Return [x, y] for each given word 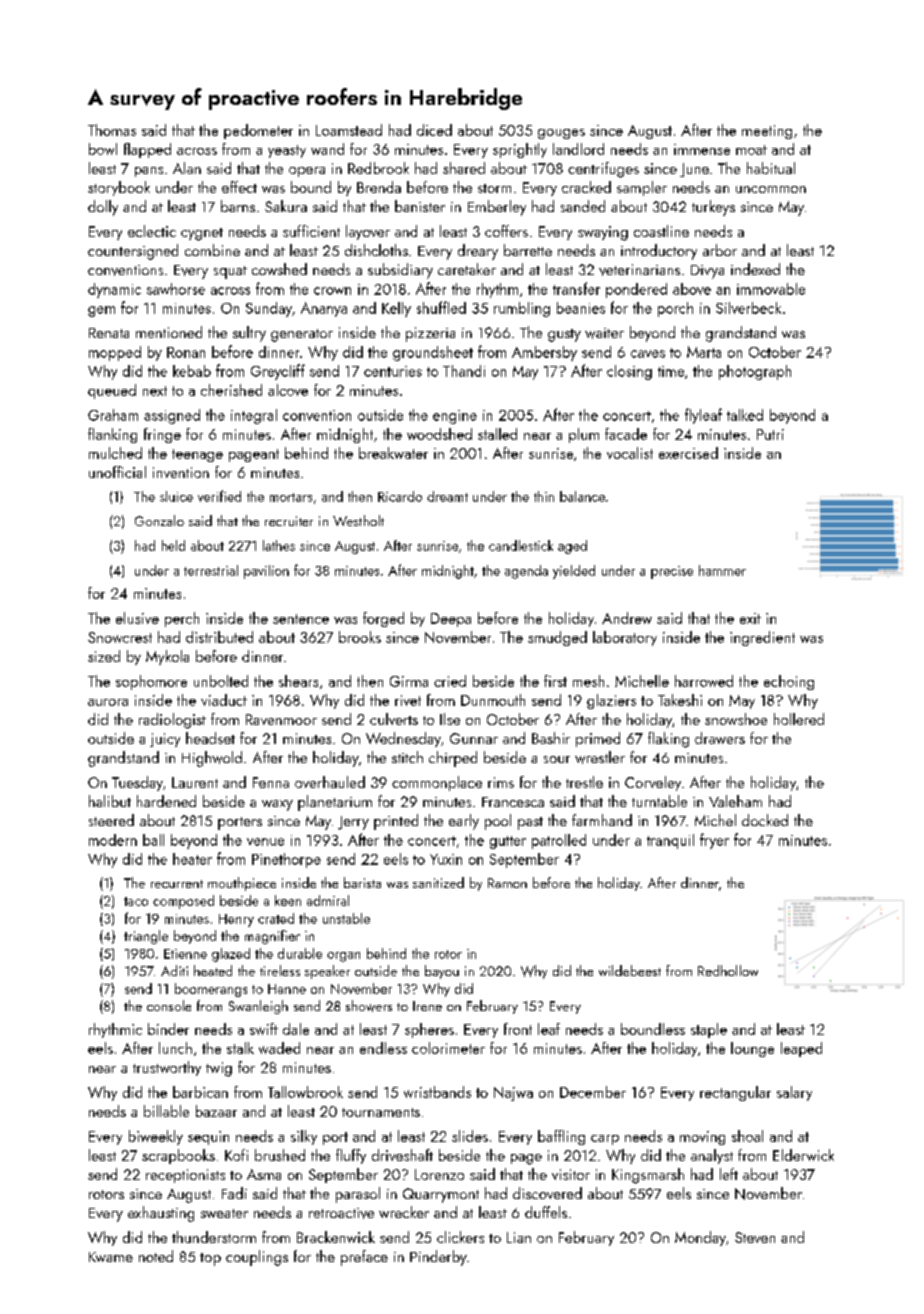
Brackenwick [336, 1237]
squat [230, 272]
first [555, 681]
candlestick [521, 545]
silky [304, 1137]
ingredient [762, 638]
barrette [528, 250]
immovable [771, 289]
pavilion [266, 572]
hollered [799, 719]
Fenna [271, 782]
